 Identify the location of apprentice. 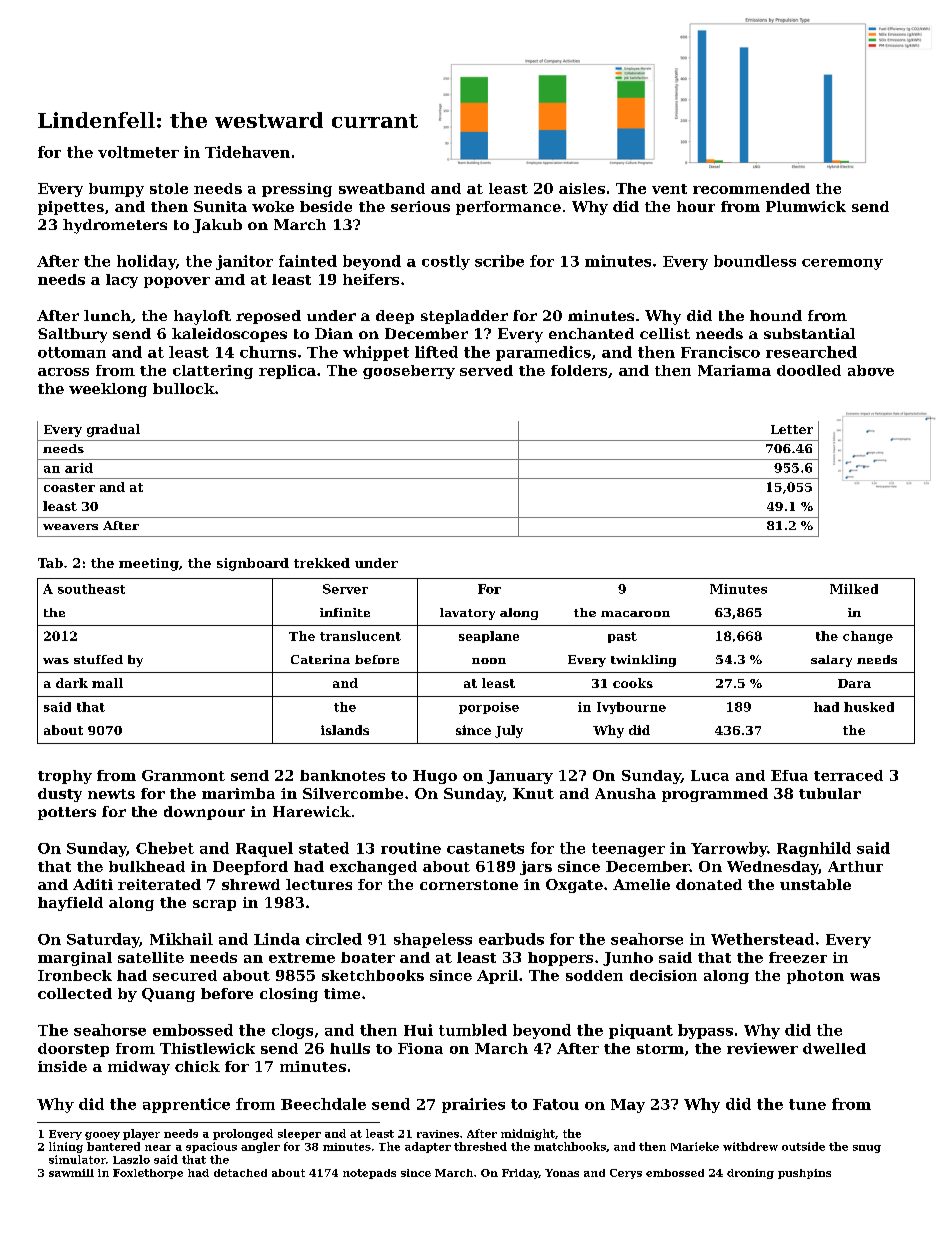
(186, 1105).
